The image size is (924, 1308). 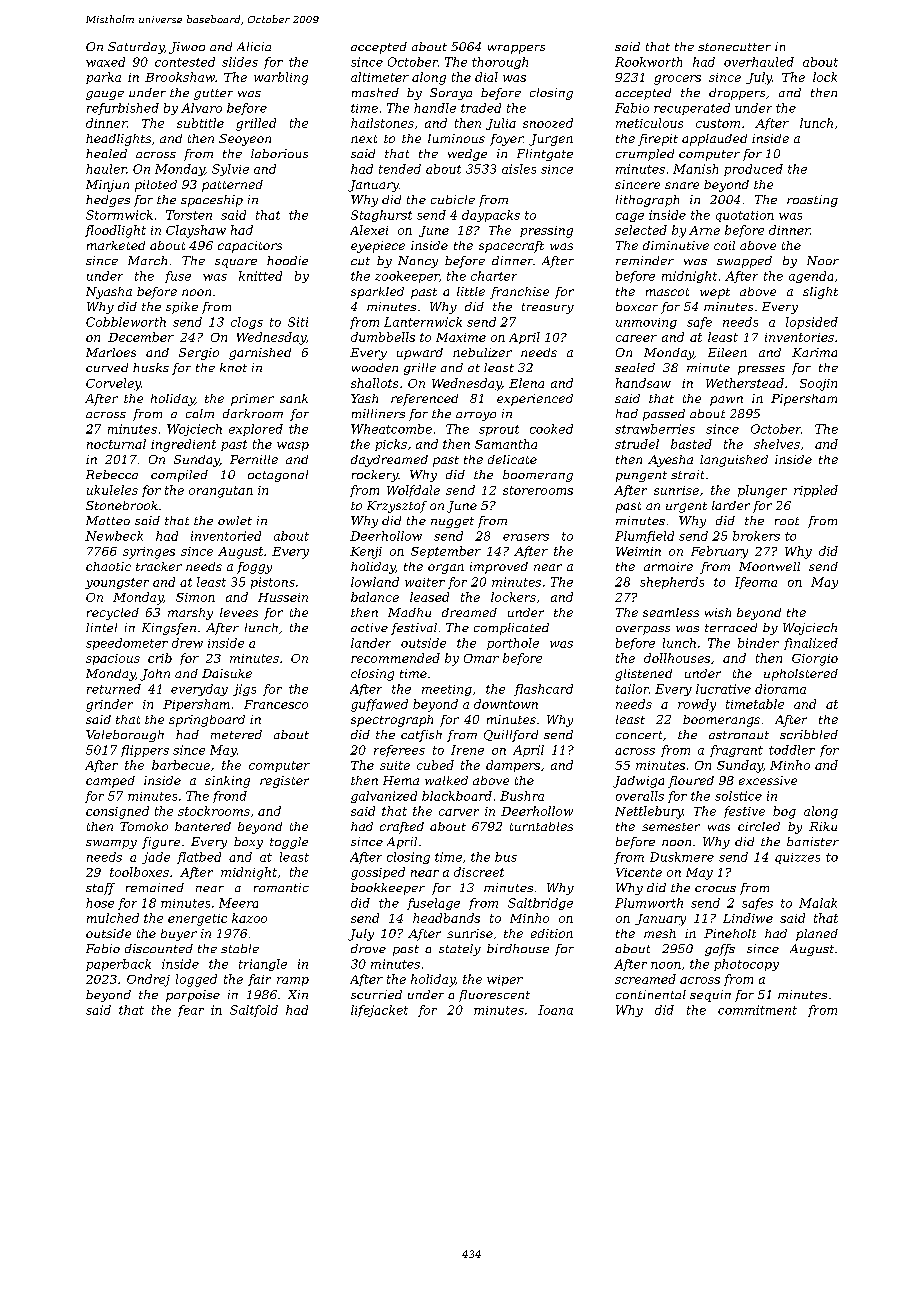 What do you see at coordinates (714, 140) in the page?
I see `applauded` at bounding box center [714, 140].
